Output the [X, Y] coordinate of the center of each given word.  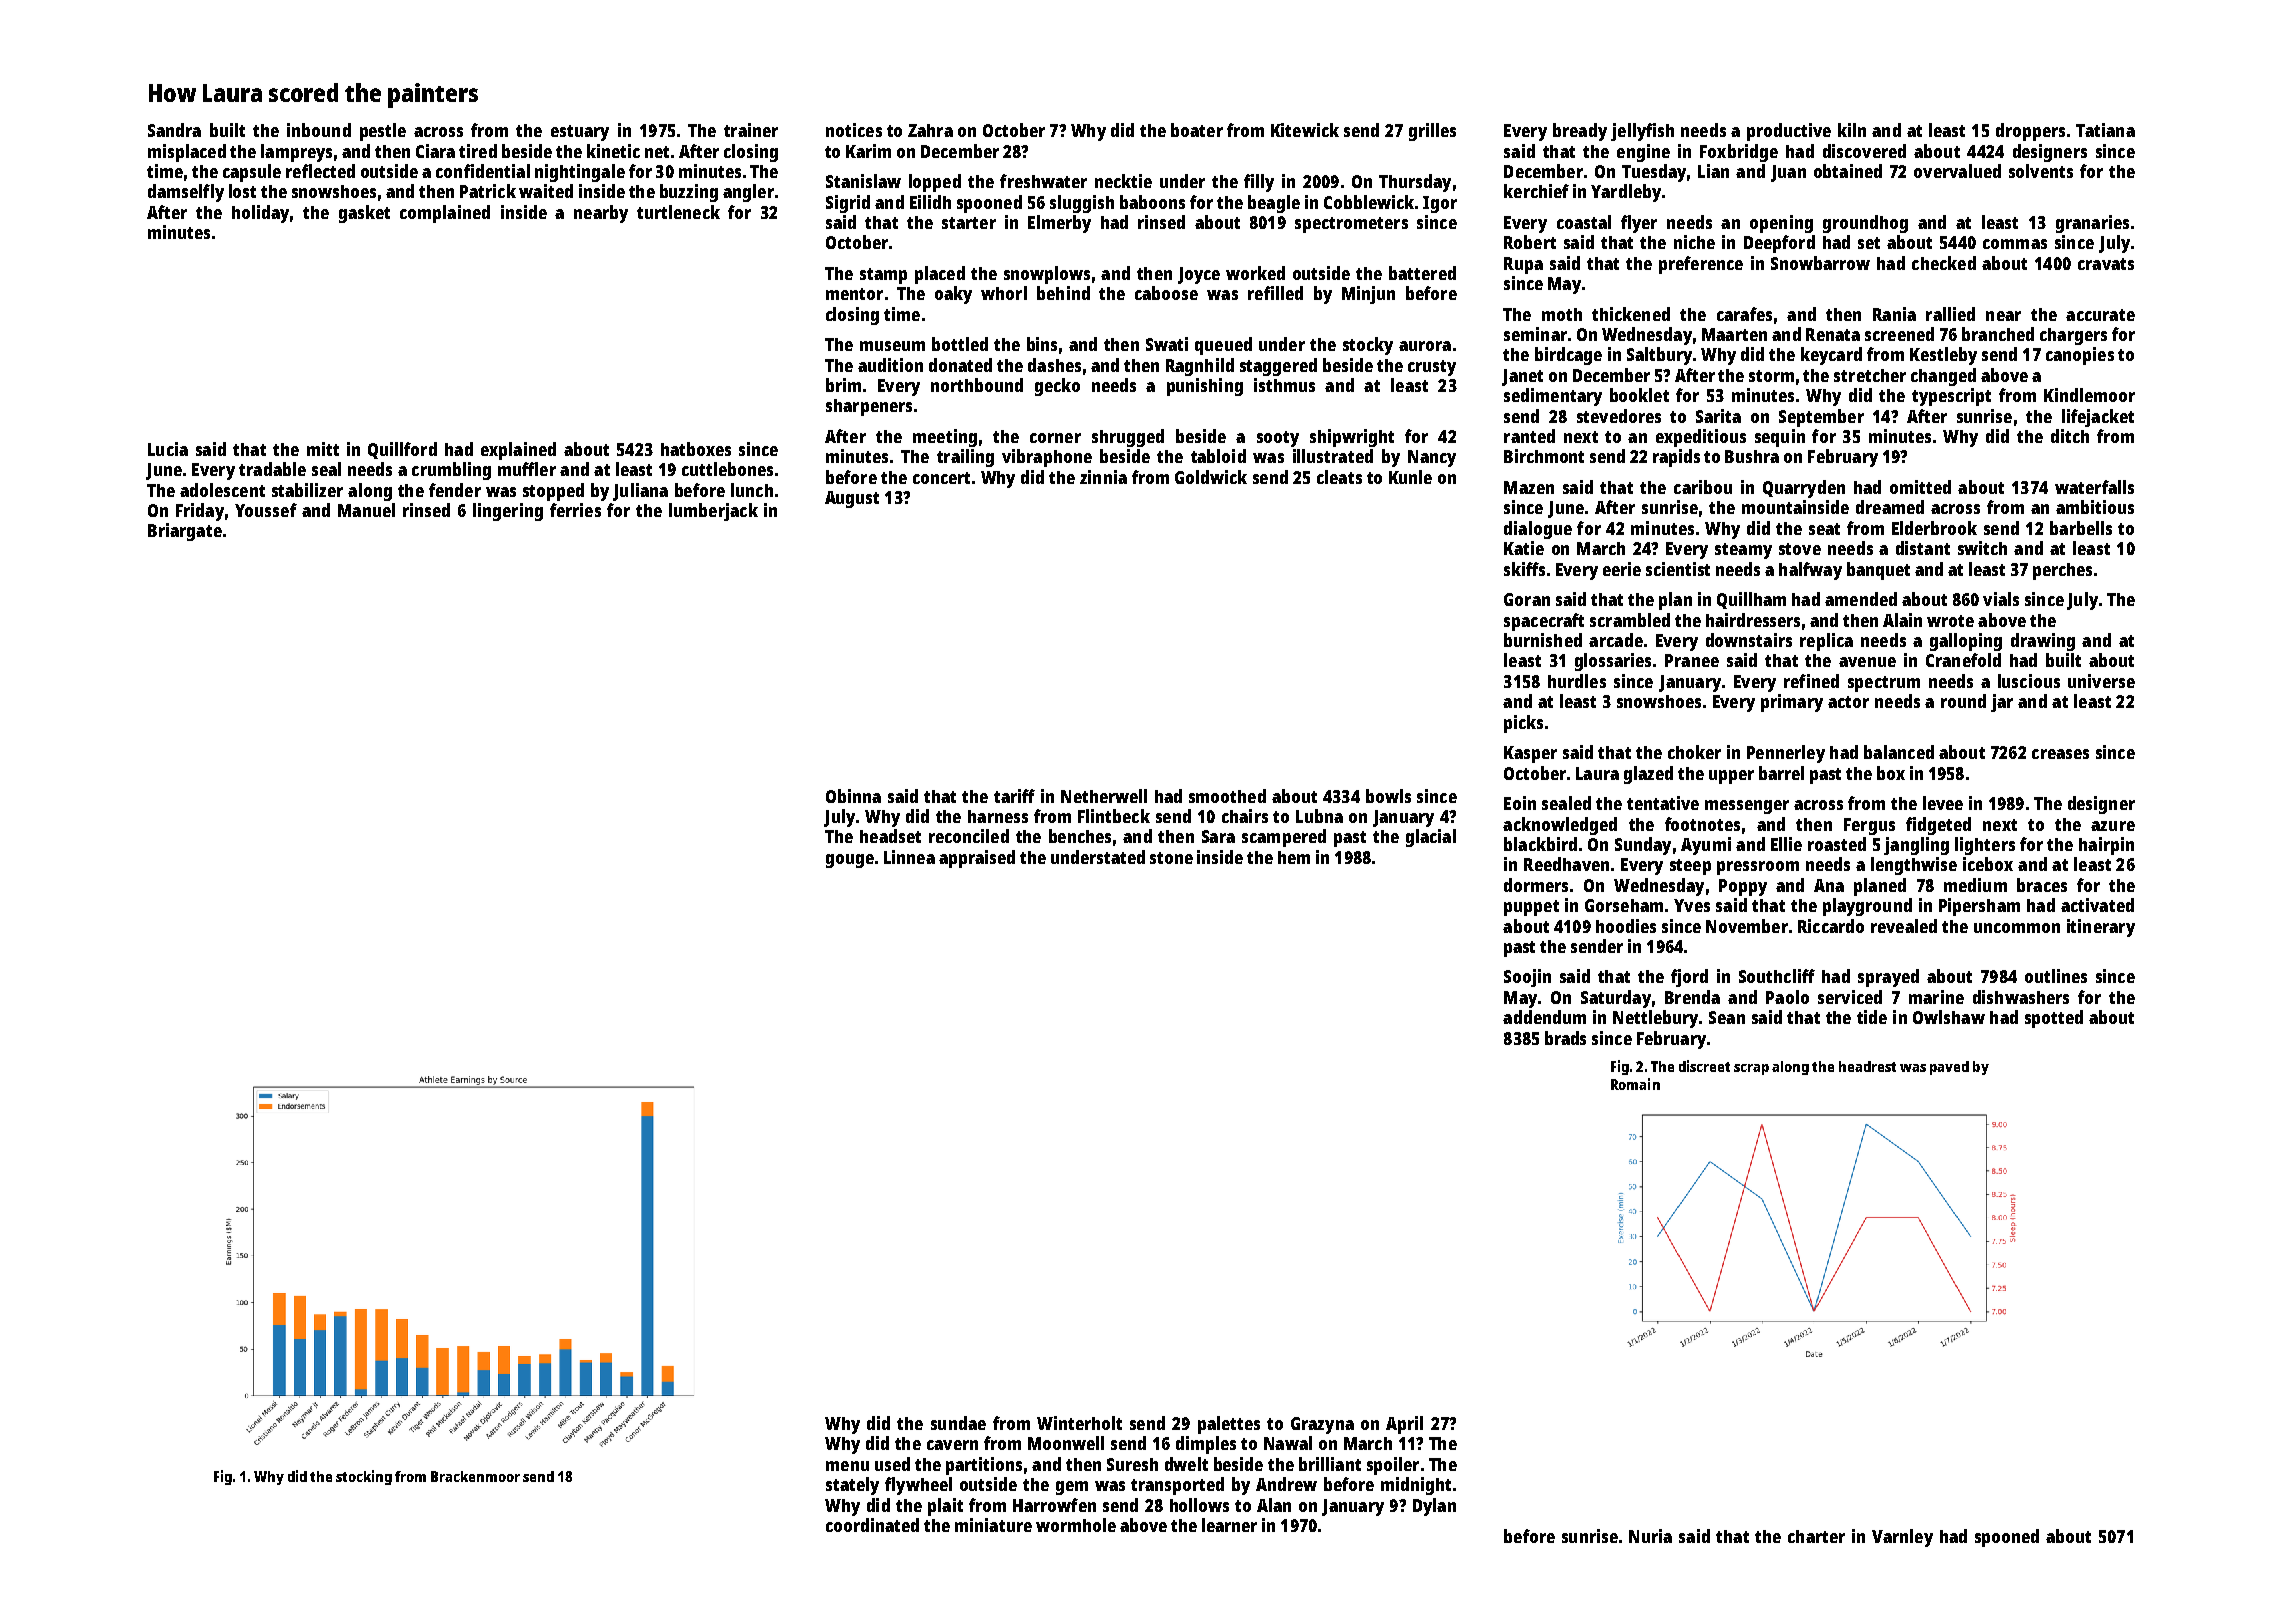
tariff [1014, 796]
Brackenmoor [475, 1476]
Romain [1635, 1084]
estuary [580, 133]
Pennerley [1786, 754]
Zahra [930, 130]
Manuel [366, 510]
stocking [364, 1477]
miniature [993, 1525]
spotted [2054, 1019]
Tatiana [2105, 130]
